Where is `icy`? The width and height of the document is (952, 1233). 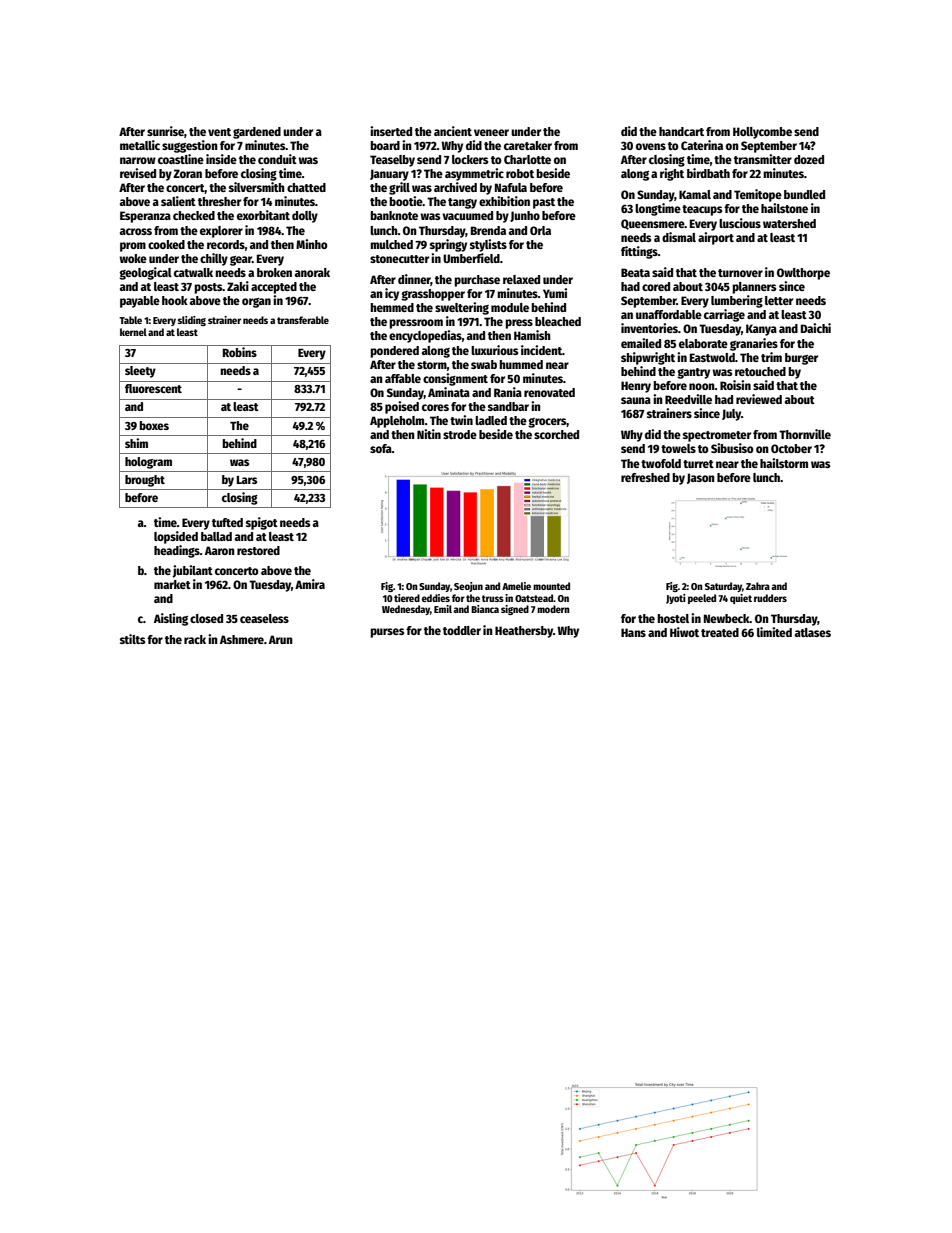 icy is located at coordinates (392, 294).
